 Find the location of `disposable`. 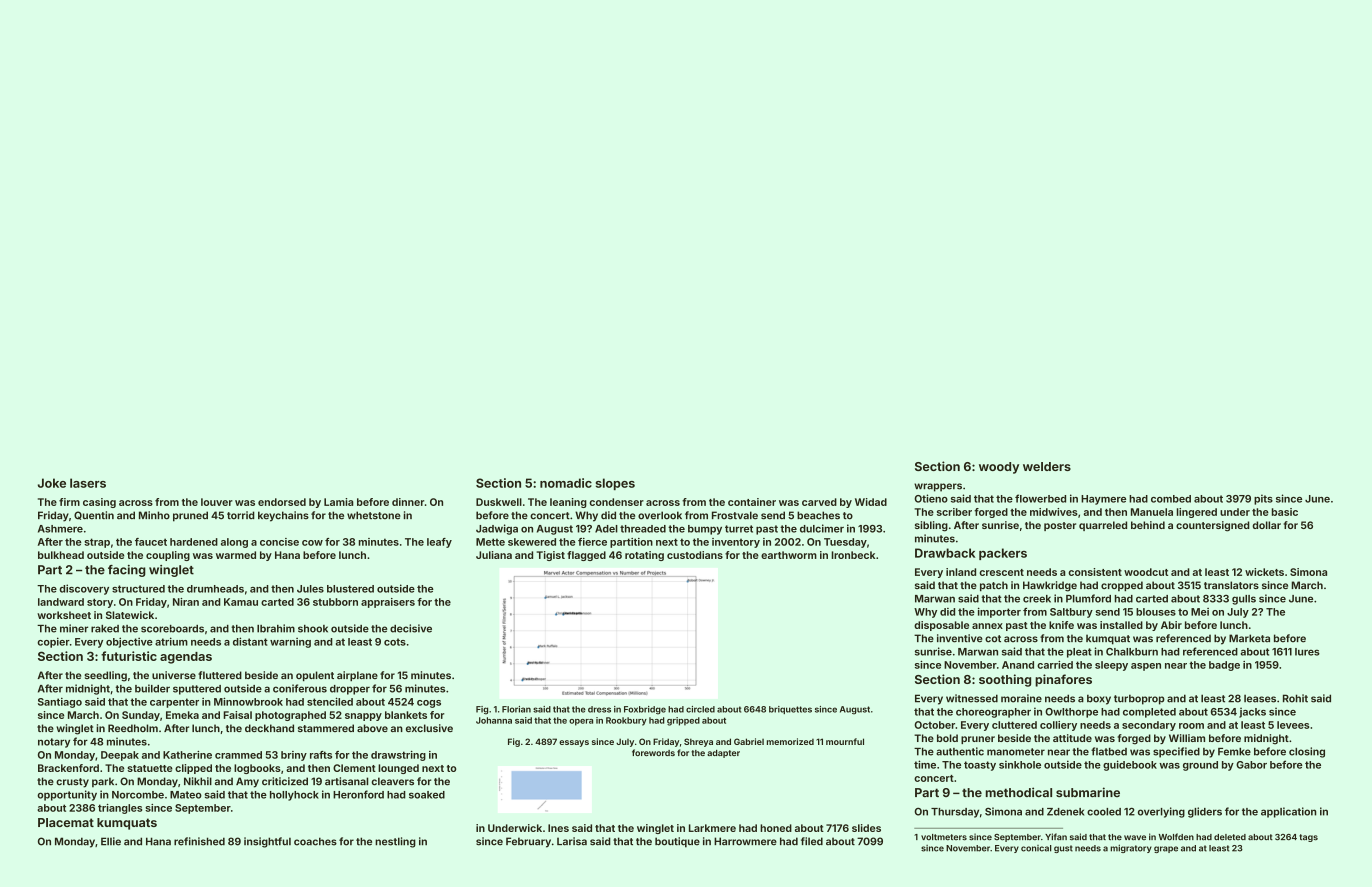

disposable is located at coordinates (941, 626).
